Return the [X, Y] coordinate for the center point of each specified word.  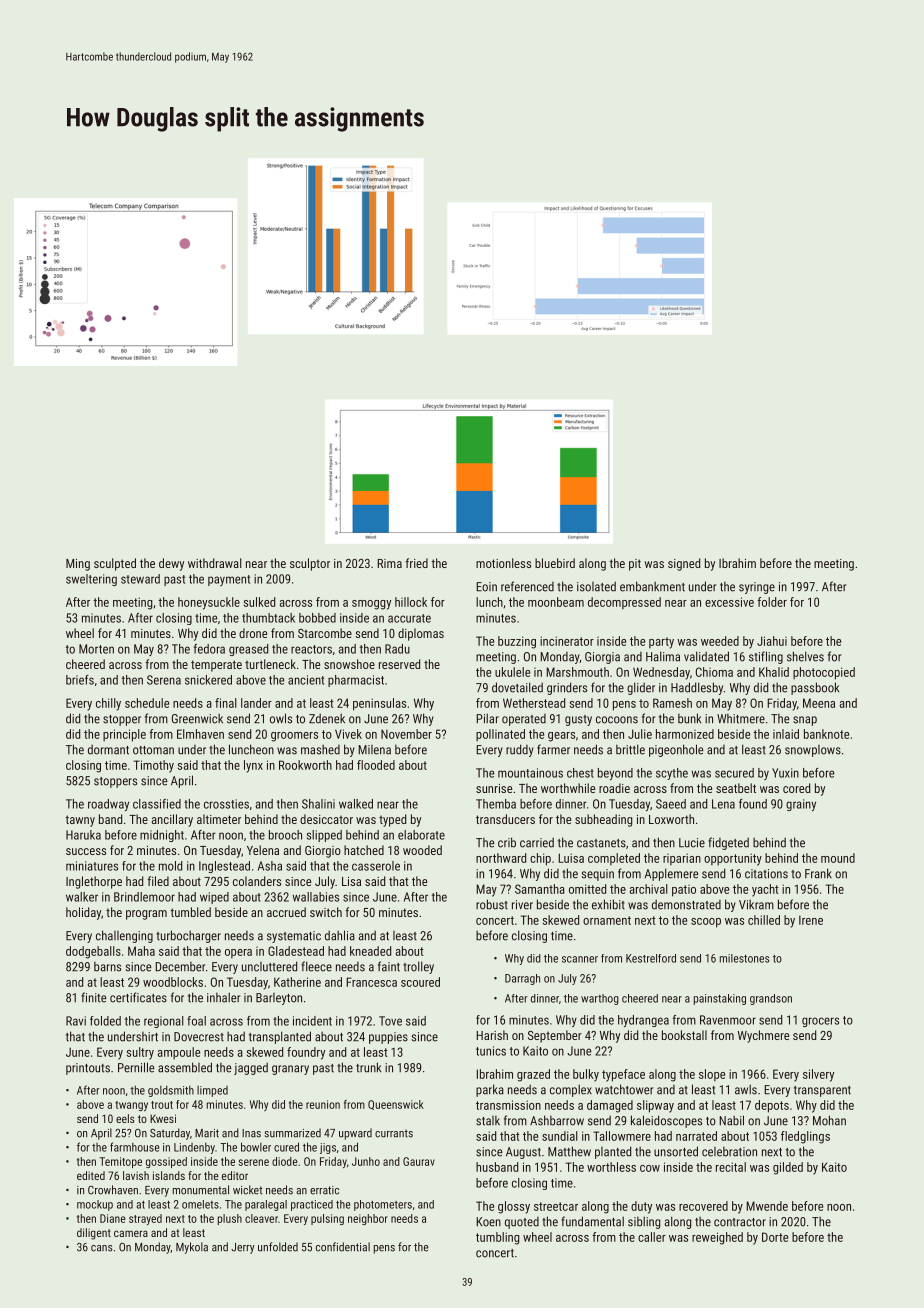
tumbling [498, 1238]
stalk [488, 1121]
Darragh [522, 979]
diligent [94, 1234]
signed [684, 564]
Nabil [731, 1120]
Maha [141, 951]
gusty [578, 720]
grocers [820, 1022]
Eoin [486, 587]
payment [229, 580]
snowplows [813, 751]
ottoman [153, 750]
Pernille [136, 1067]
